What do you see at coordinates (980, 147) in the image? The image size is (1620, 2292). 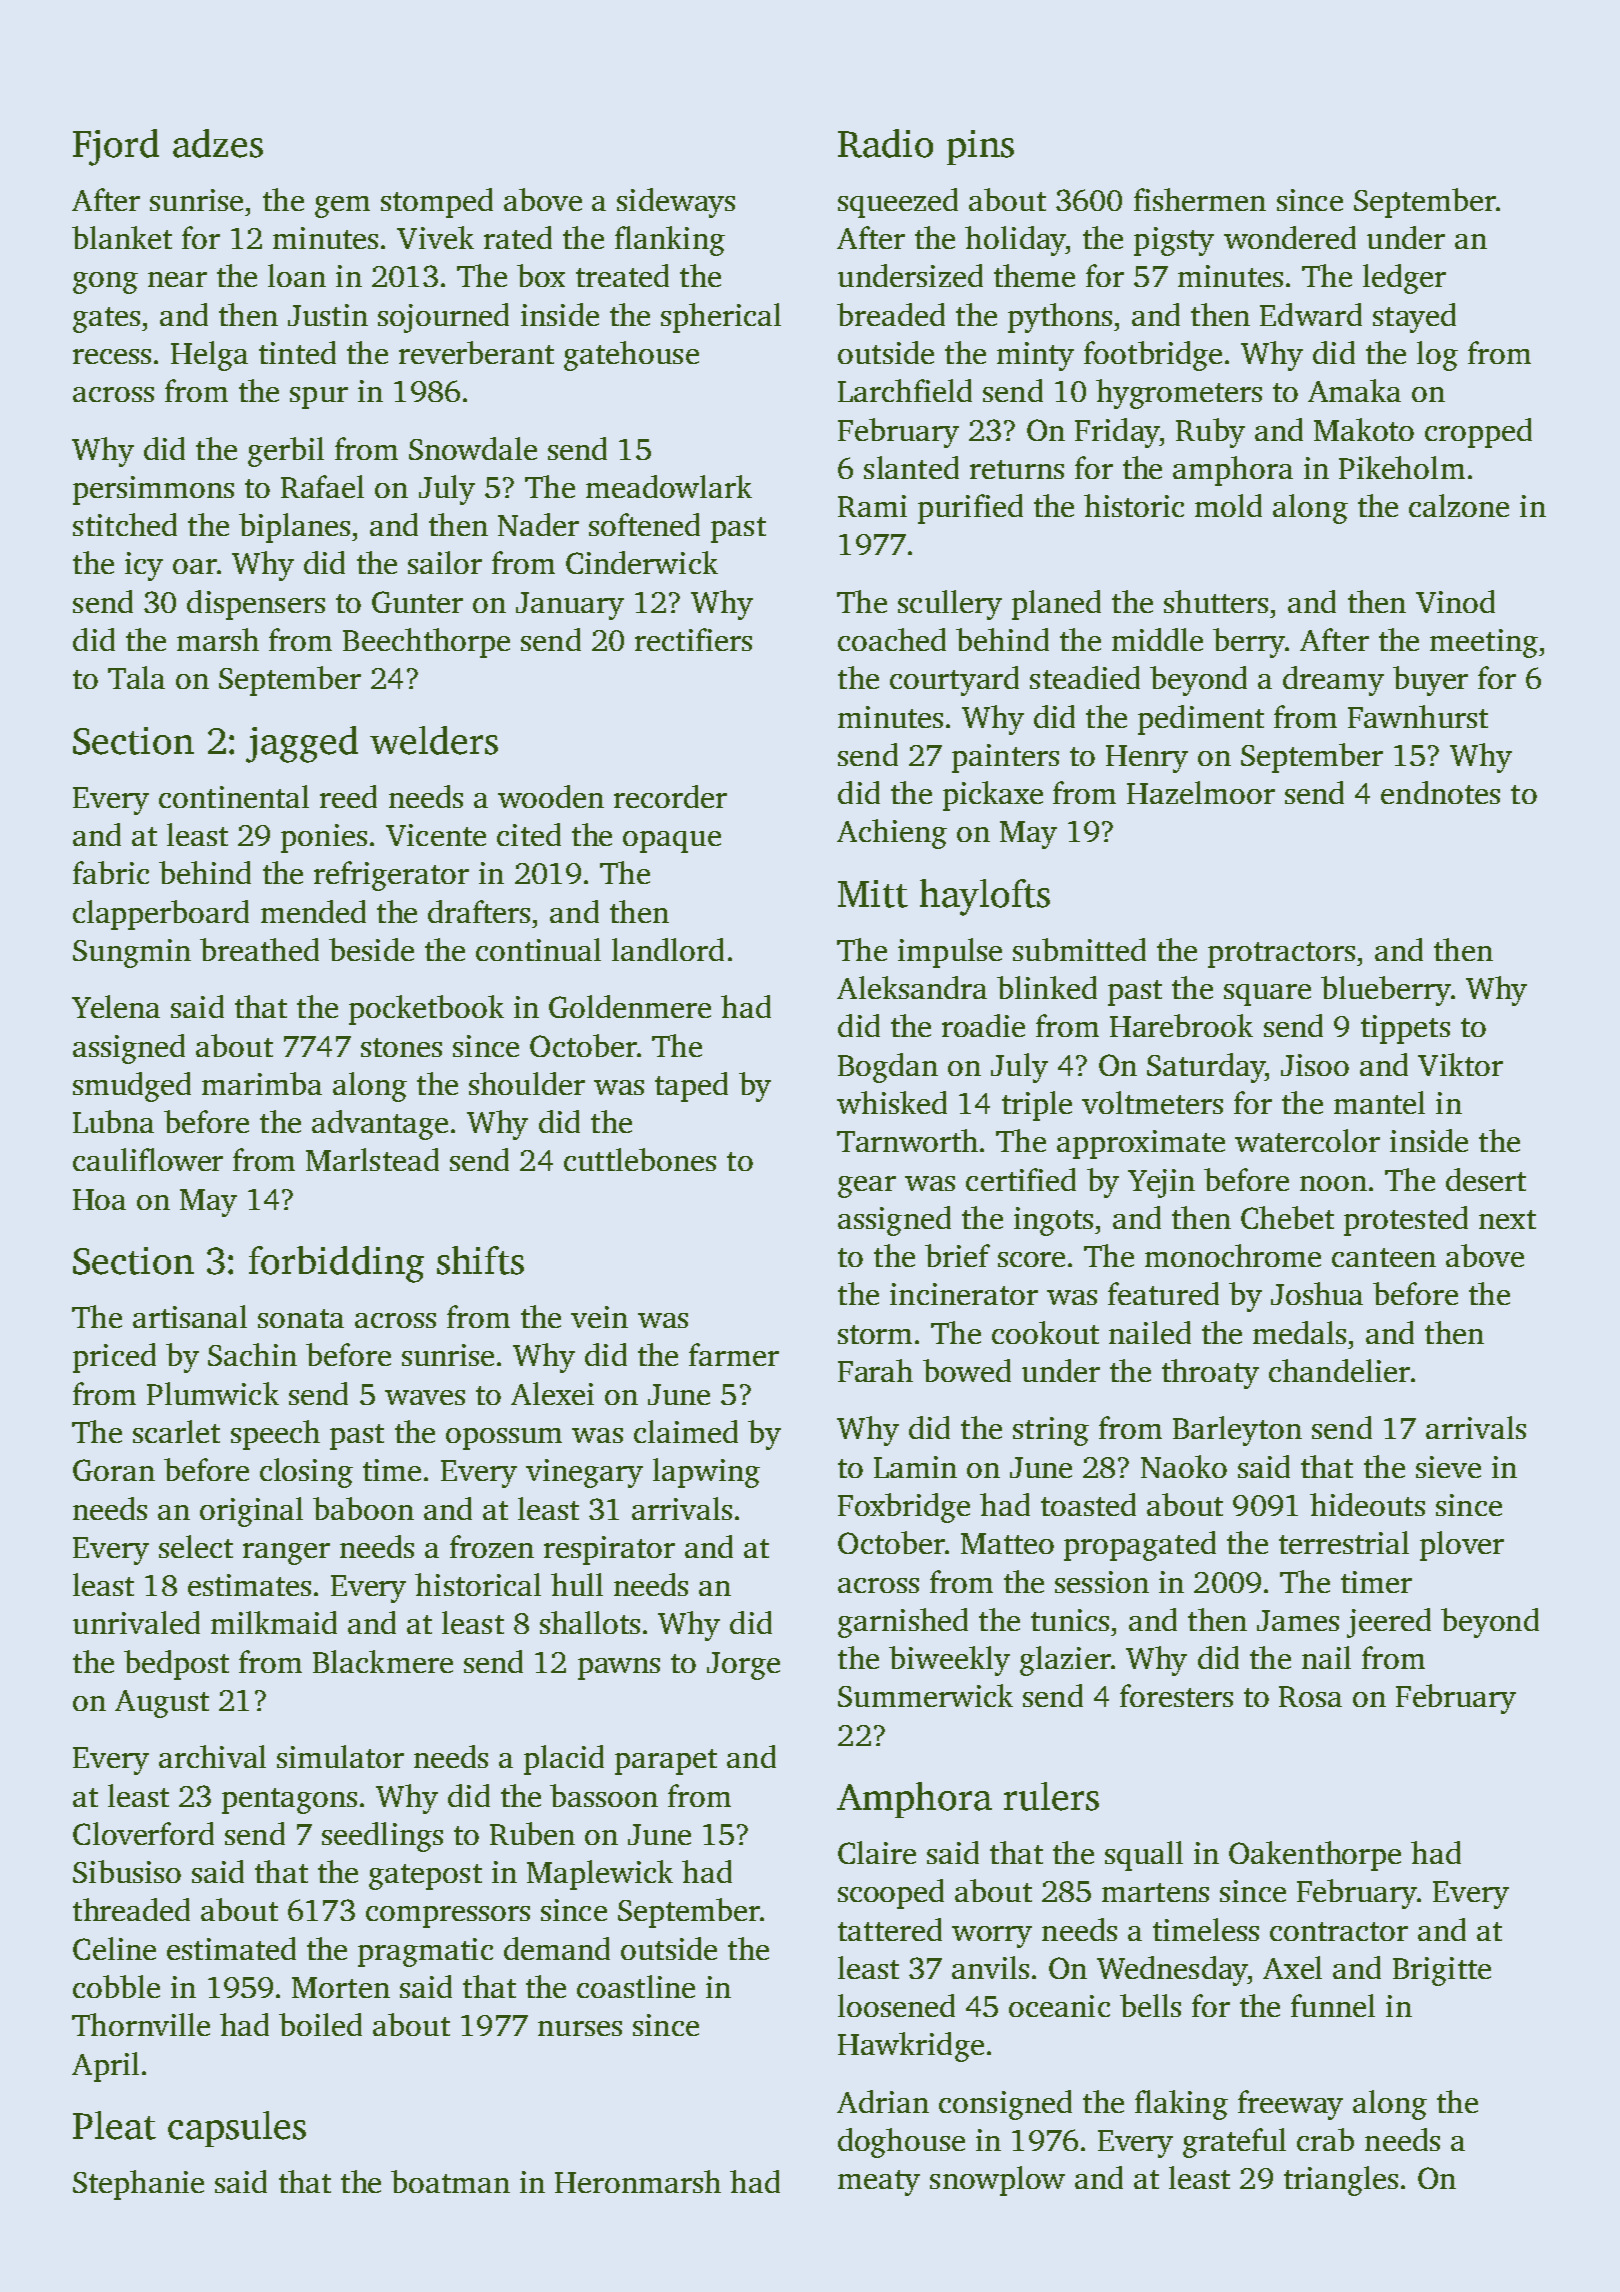 I see `pins` at bounding box center [980, 147].
